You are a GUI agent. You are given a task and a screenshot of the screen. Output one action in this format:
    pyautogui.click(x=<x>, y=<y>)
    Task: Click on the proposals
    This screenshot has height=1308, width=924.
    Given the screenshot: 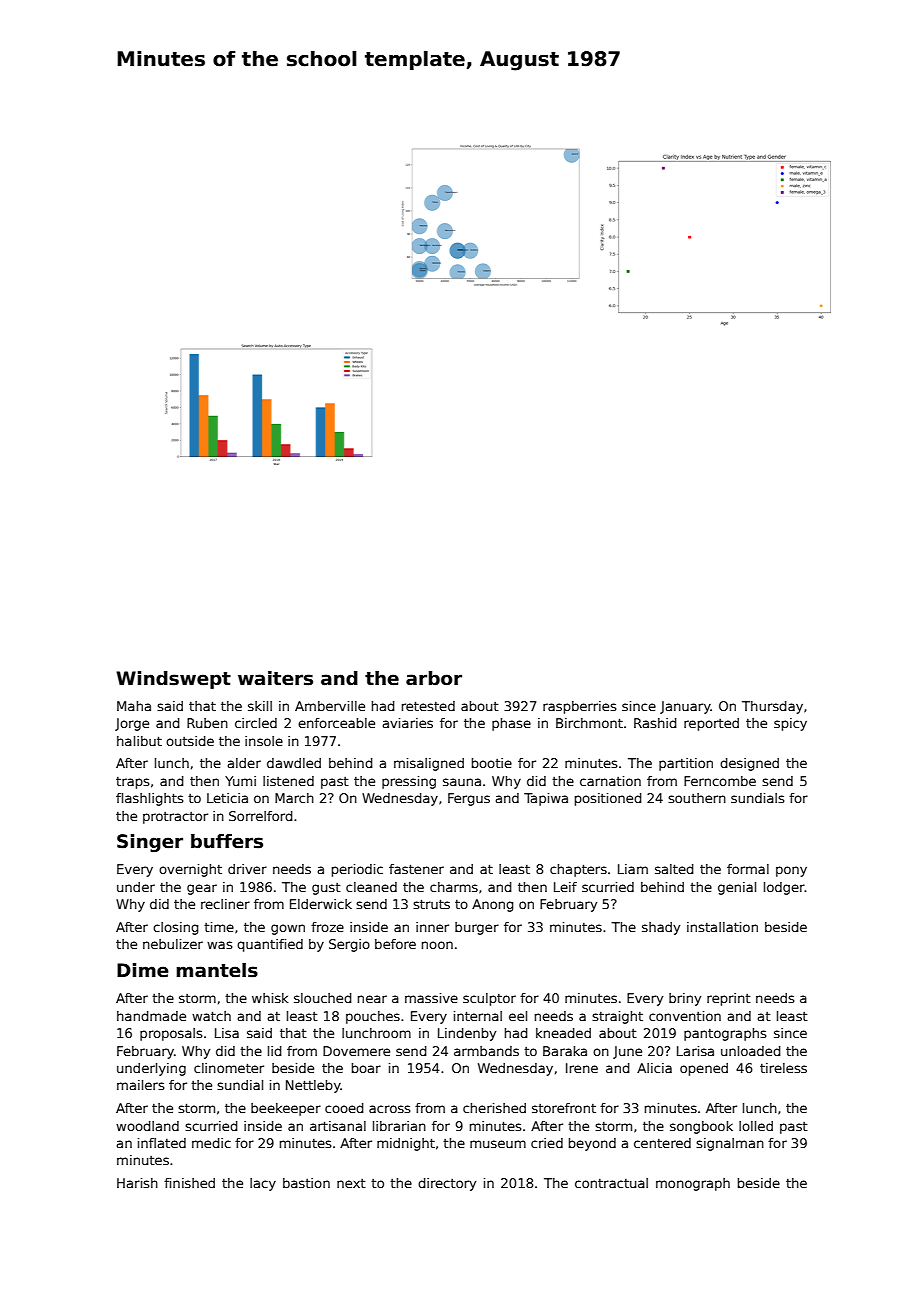 What is the action you would take?
    pyautogui.click(x=171, y=1034)
